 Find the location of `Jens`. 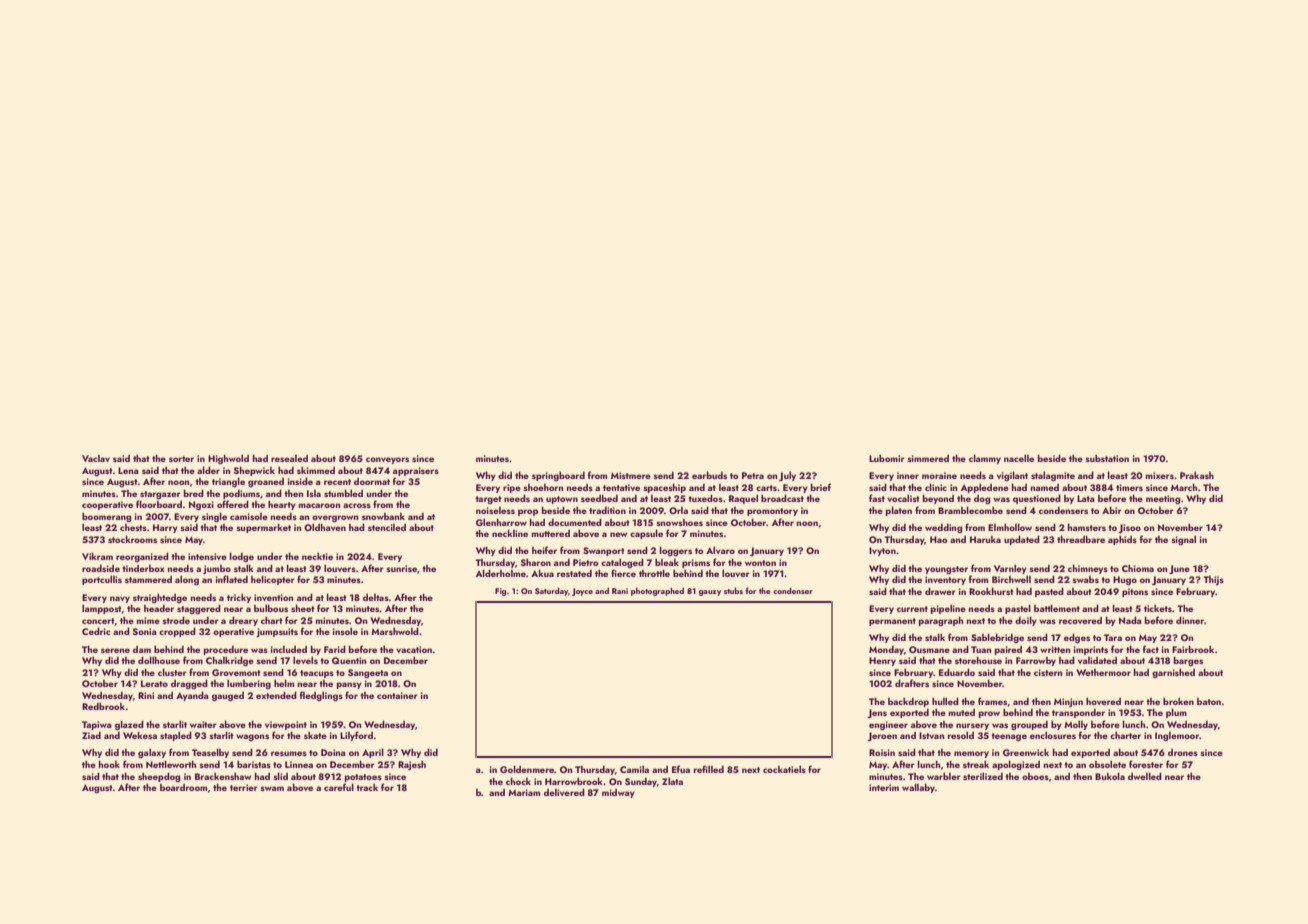

Jens is located at coordinates (877, 713).
